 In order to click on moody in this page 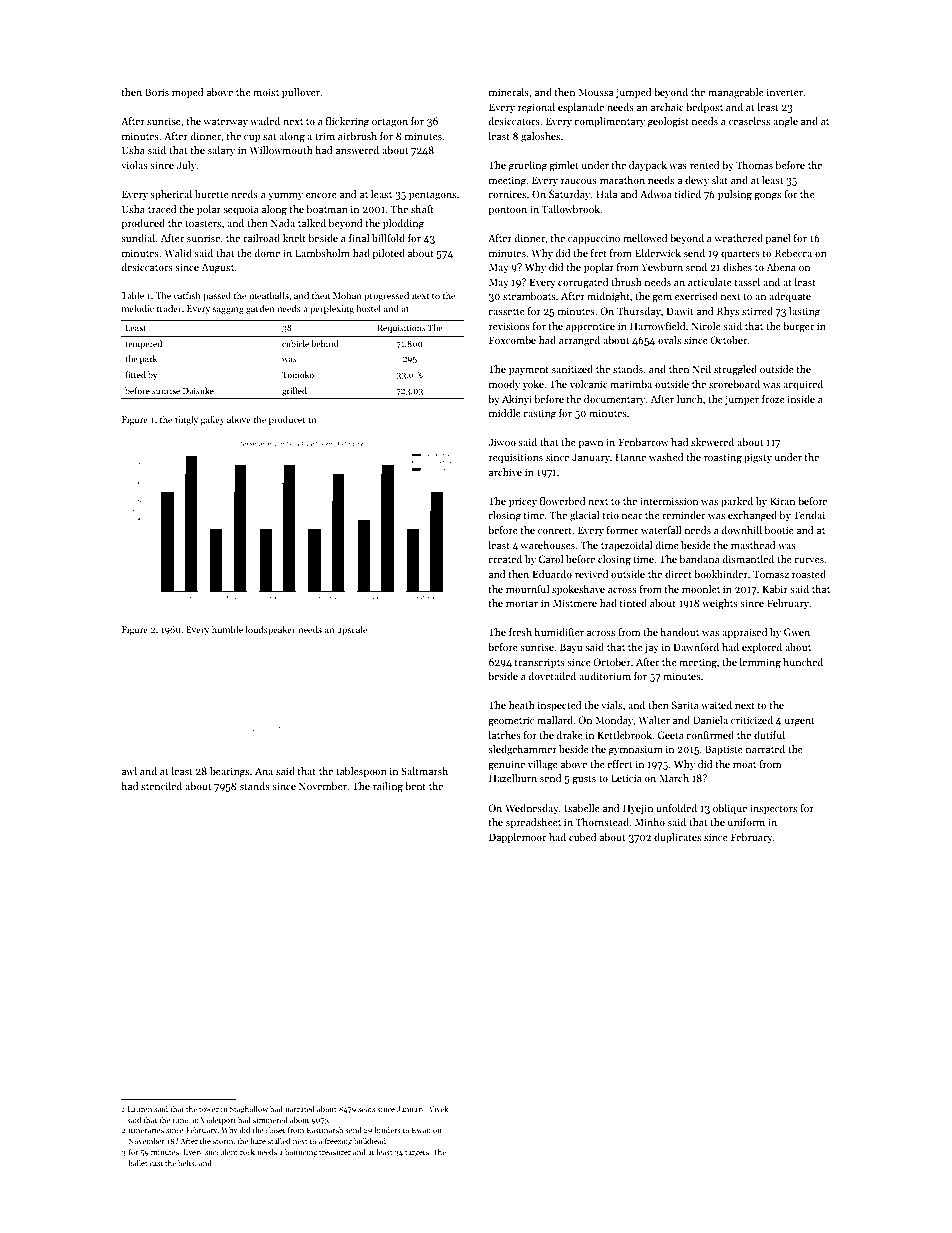, I will do `click(504, 385)`.
